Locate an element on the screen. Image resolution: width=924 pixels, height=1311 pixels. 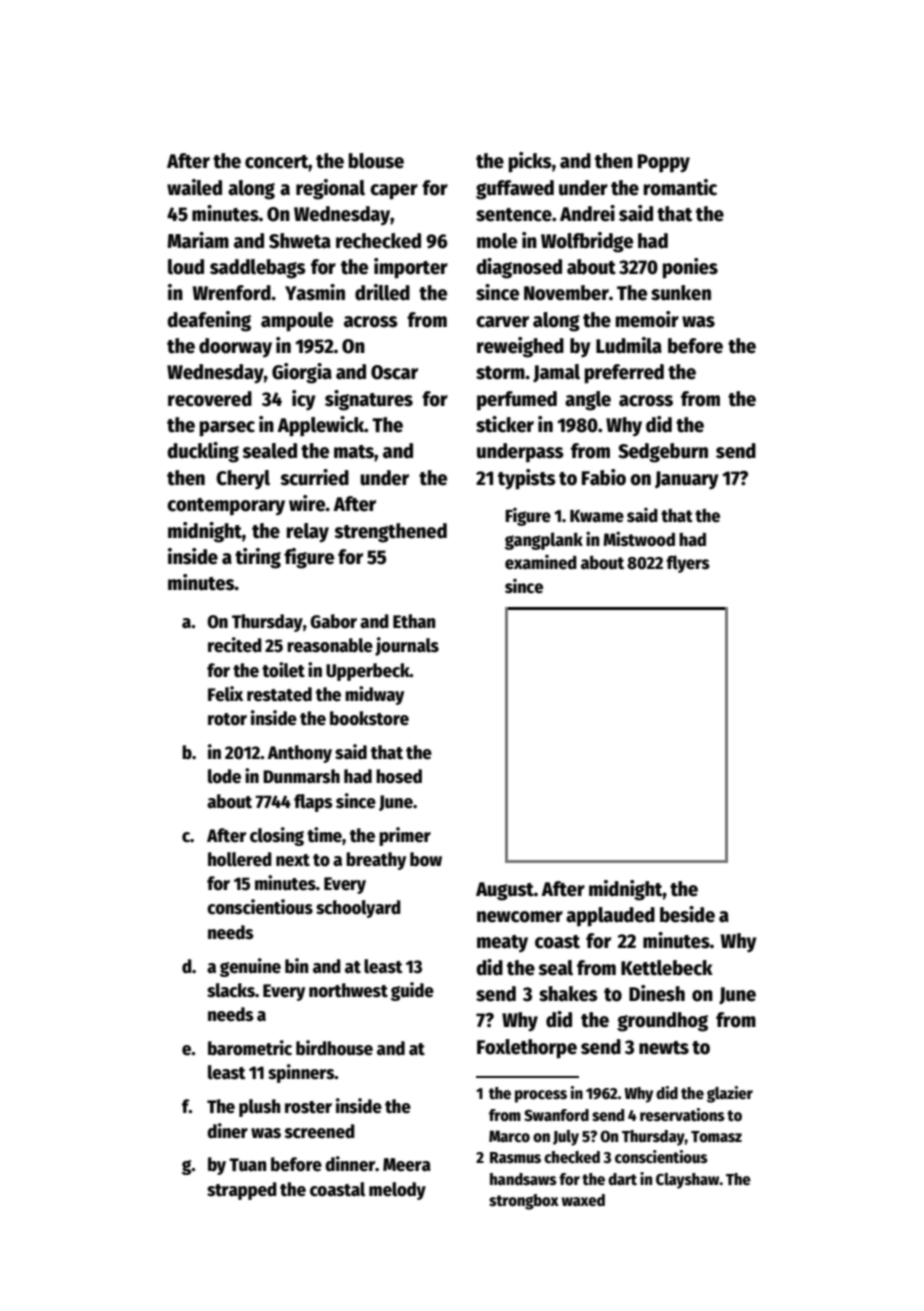
flyers is located at coordinates (688, 564).
